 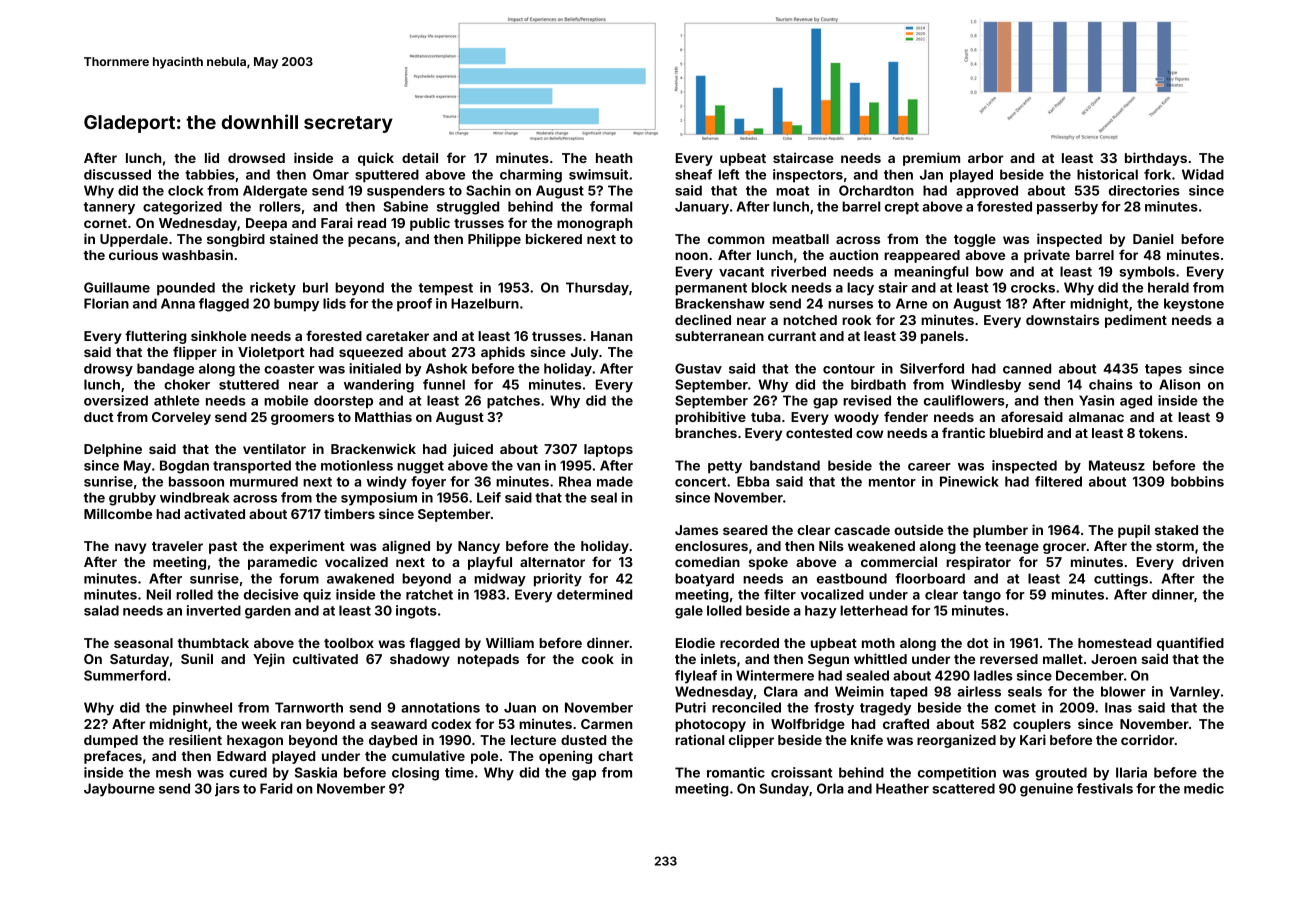 I want to click on Tarnworth, so click(x=309, y=707).
